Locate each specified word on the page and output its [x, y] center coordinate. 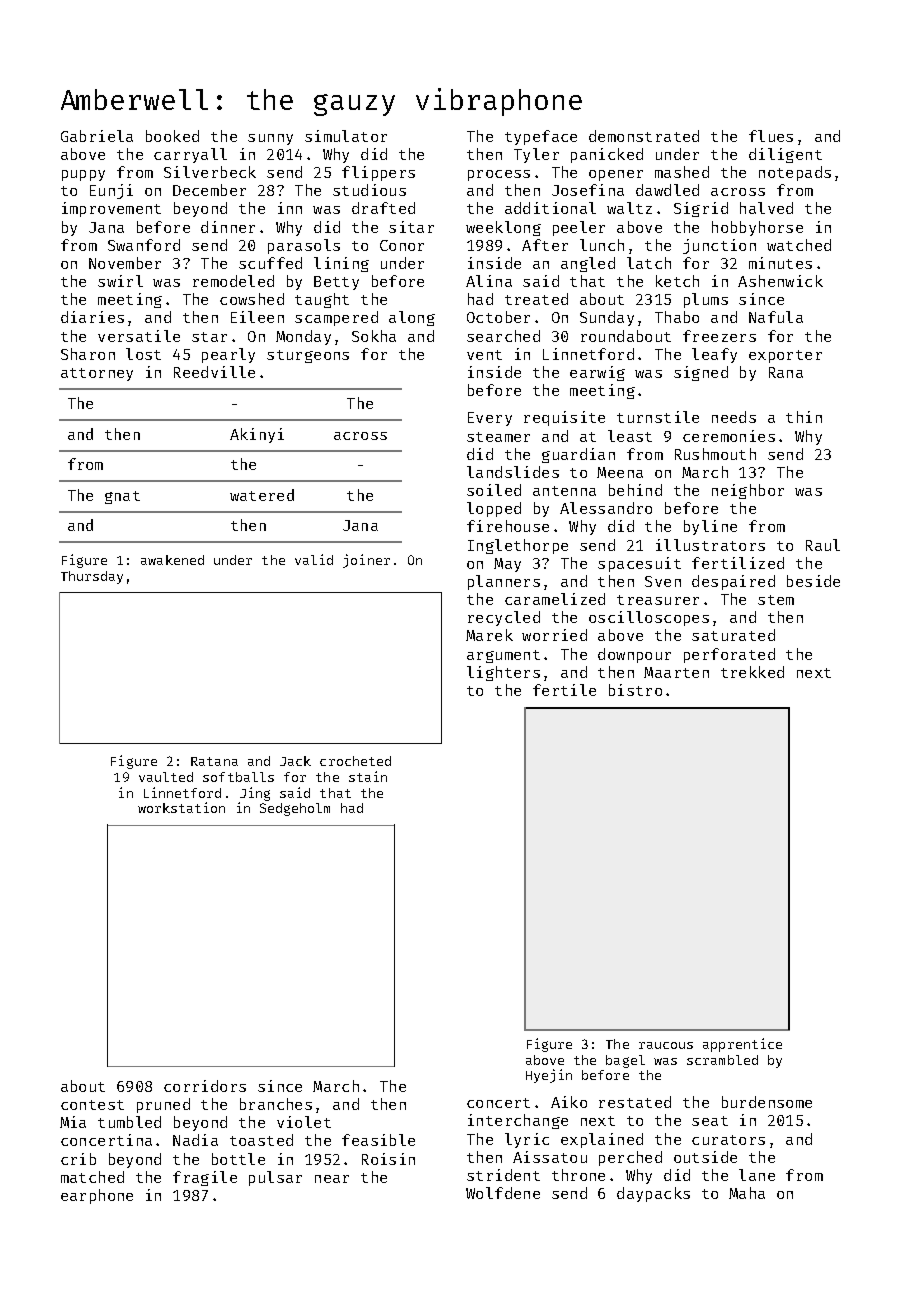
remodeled [233, 281]
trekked [752, 672]
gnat [122, 497]
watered [262, 495]
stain [368, 776]
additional [550, 208]
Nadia [195, 1140]
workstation [181, 807]
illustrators [710, 545]
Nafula [776, 317]
